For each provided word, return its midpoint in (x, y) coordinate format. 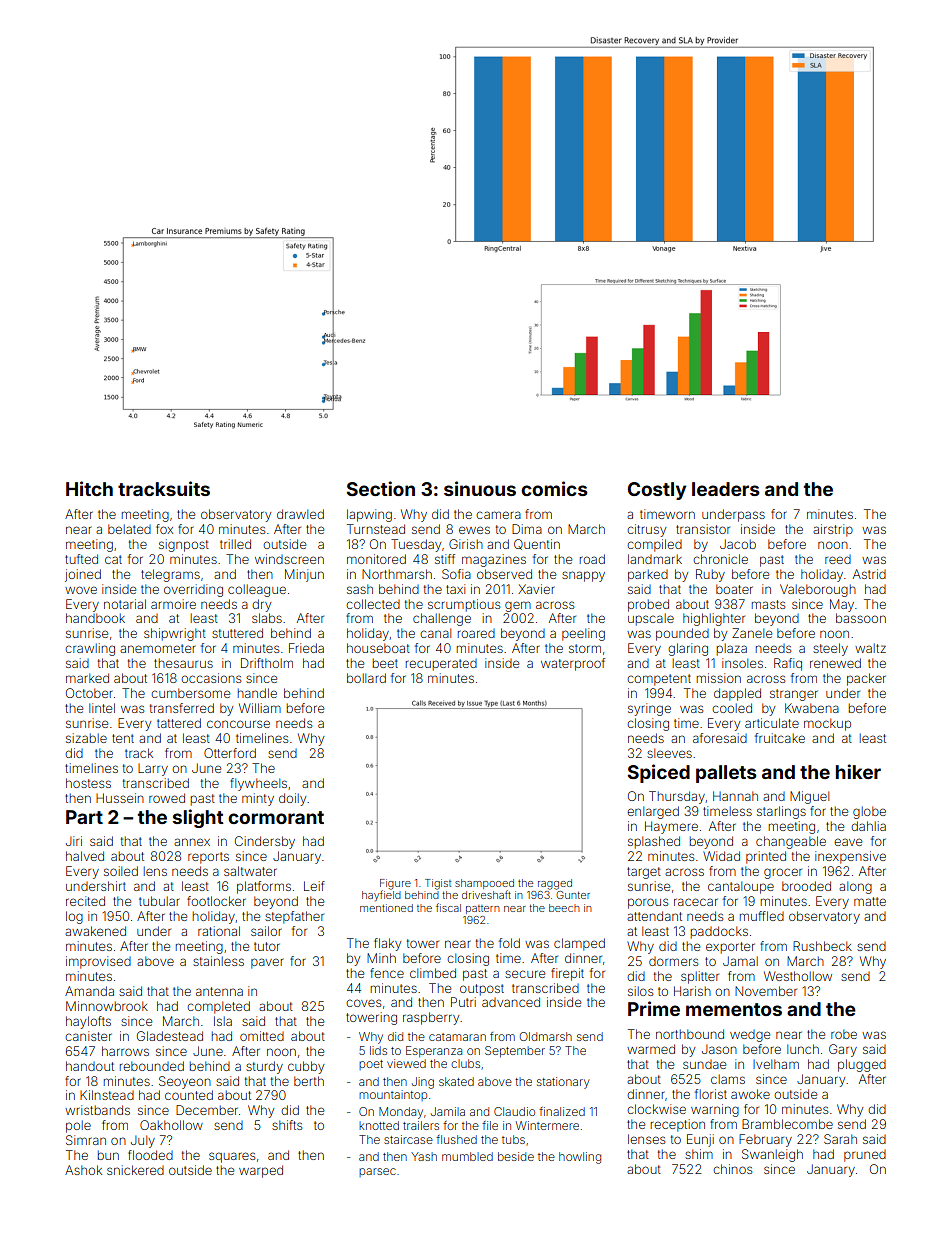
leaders (726, 489)
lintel (102, 708)
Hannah (735, 796)
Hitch (89, 488)
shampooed (484, 884)
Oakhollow (171, 1125)
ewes (474, 530)
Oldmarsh (546, 1036)
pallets (726, 774)
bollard (366, 678)
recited (85, 901)
